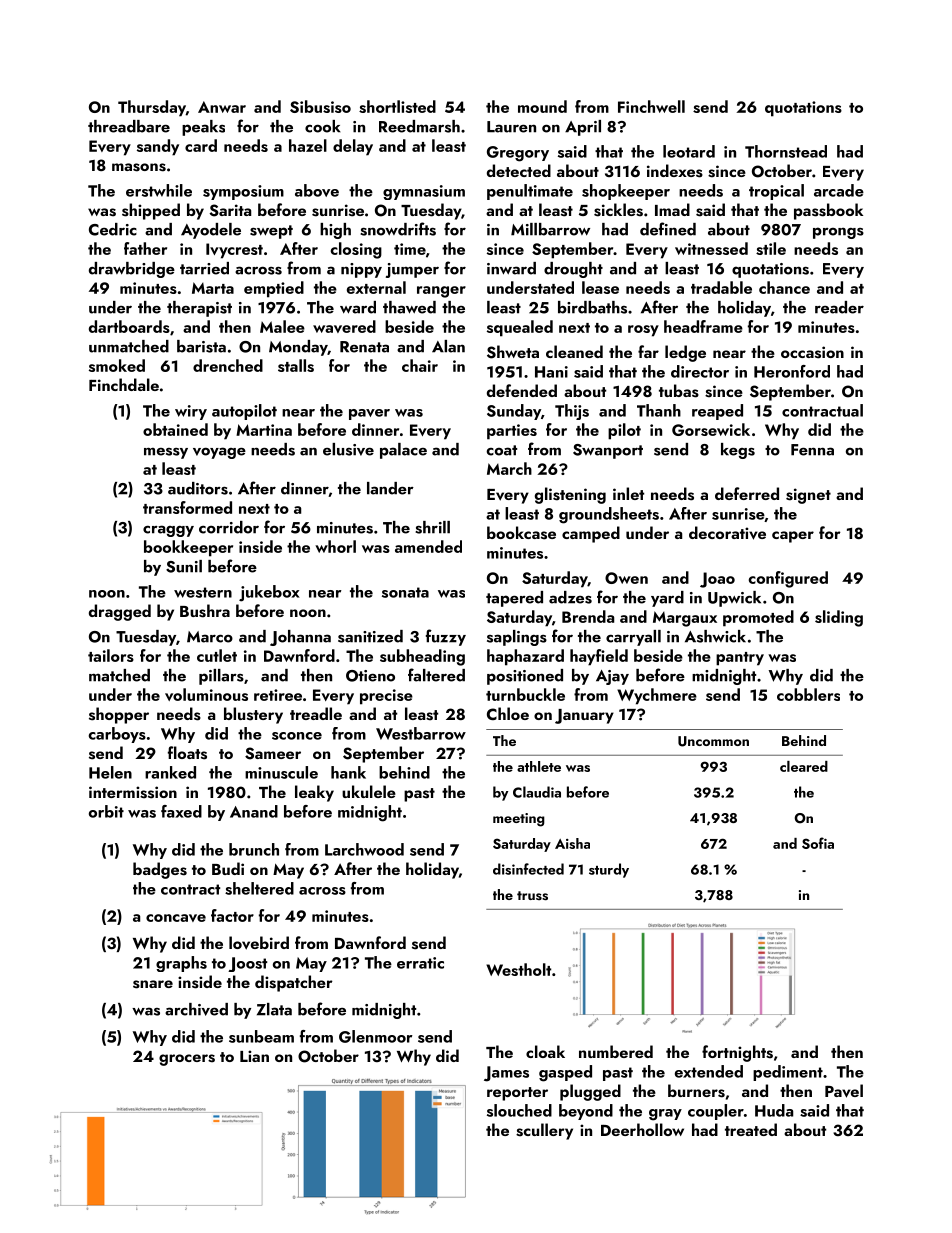  Describe the element at coordinates (544, 1131) in the image. I see `scullery` at that location.
